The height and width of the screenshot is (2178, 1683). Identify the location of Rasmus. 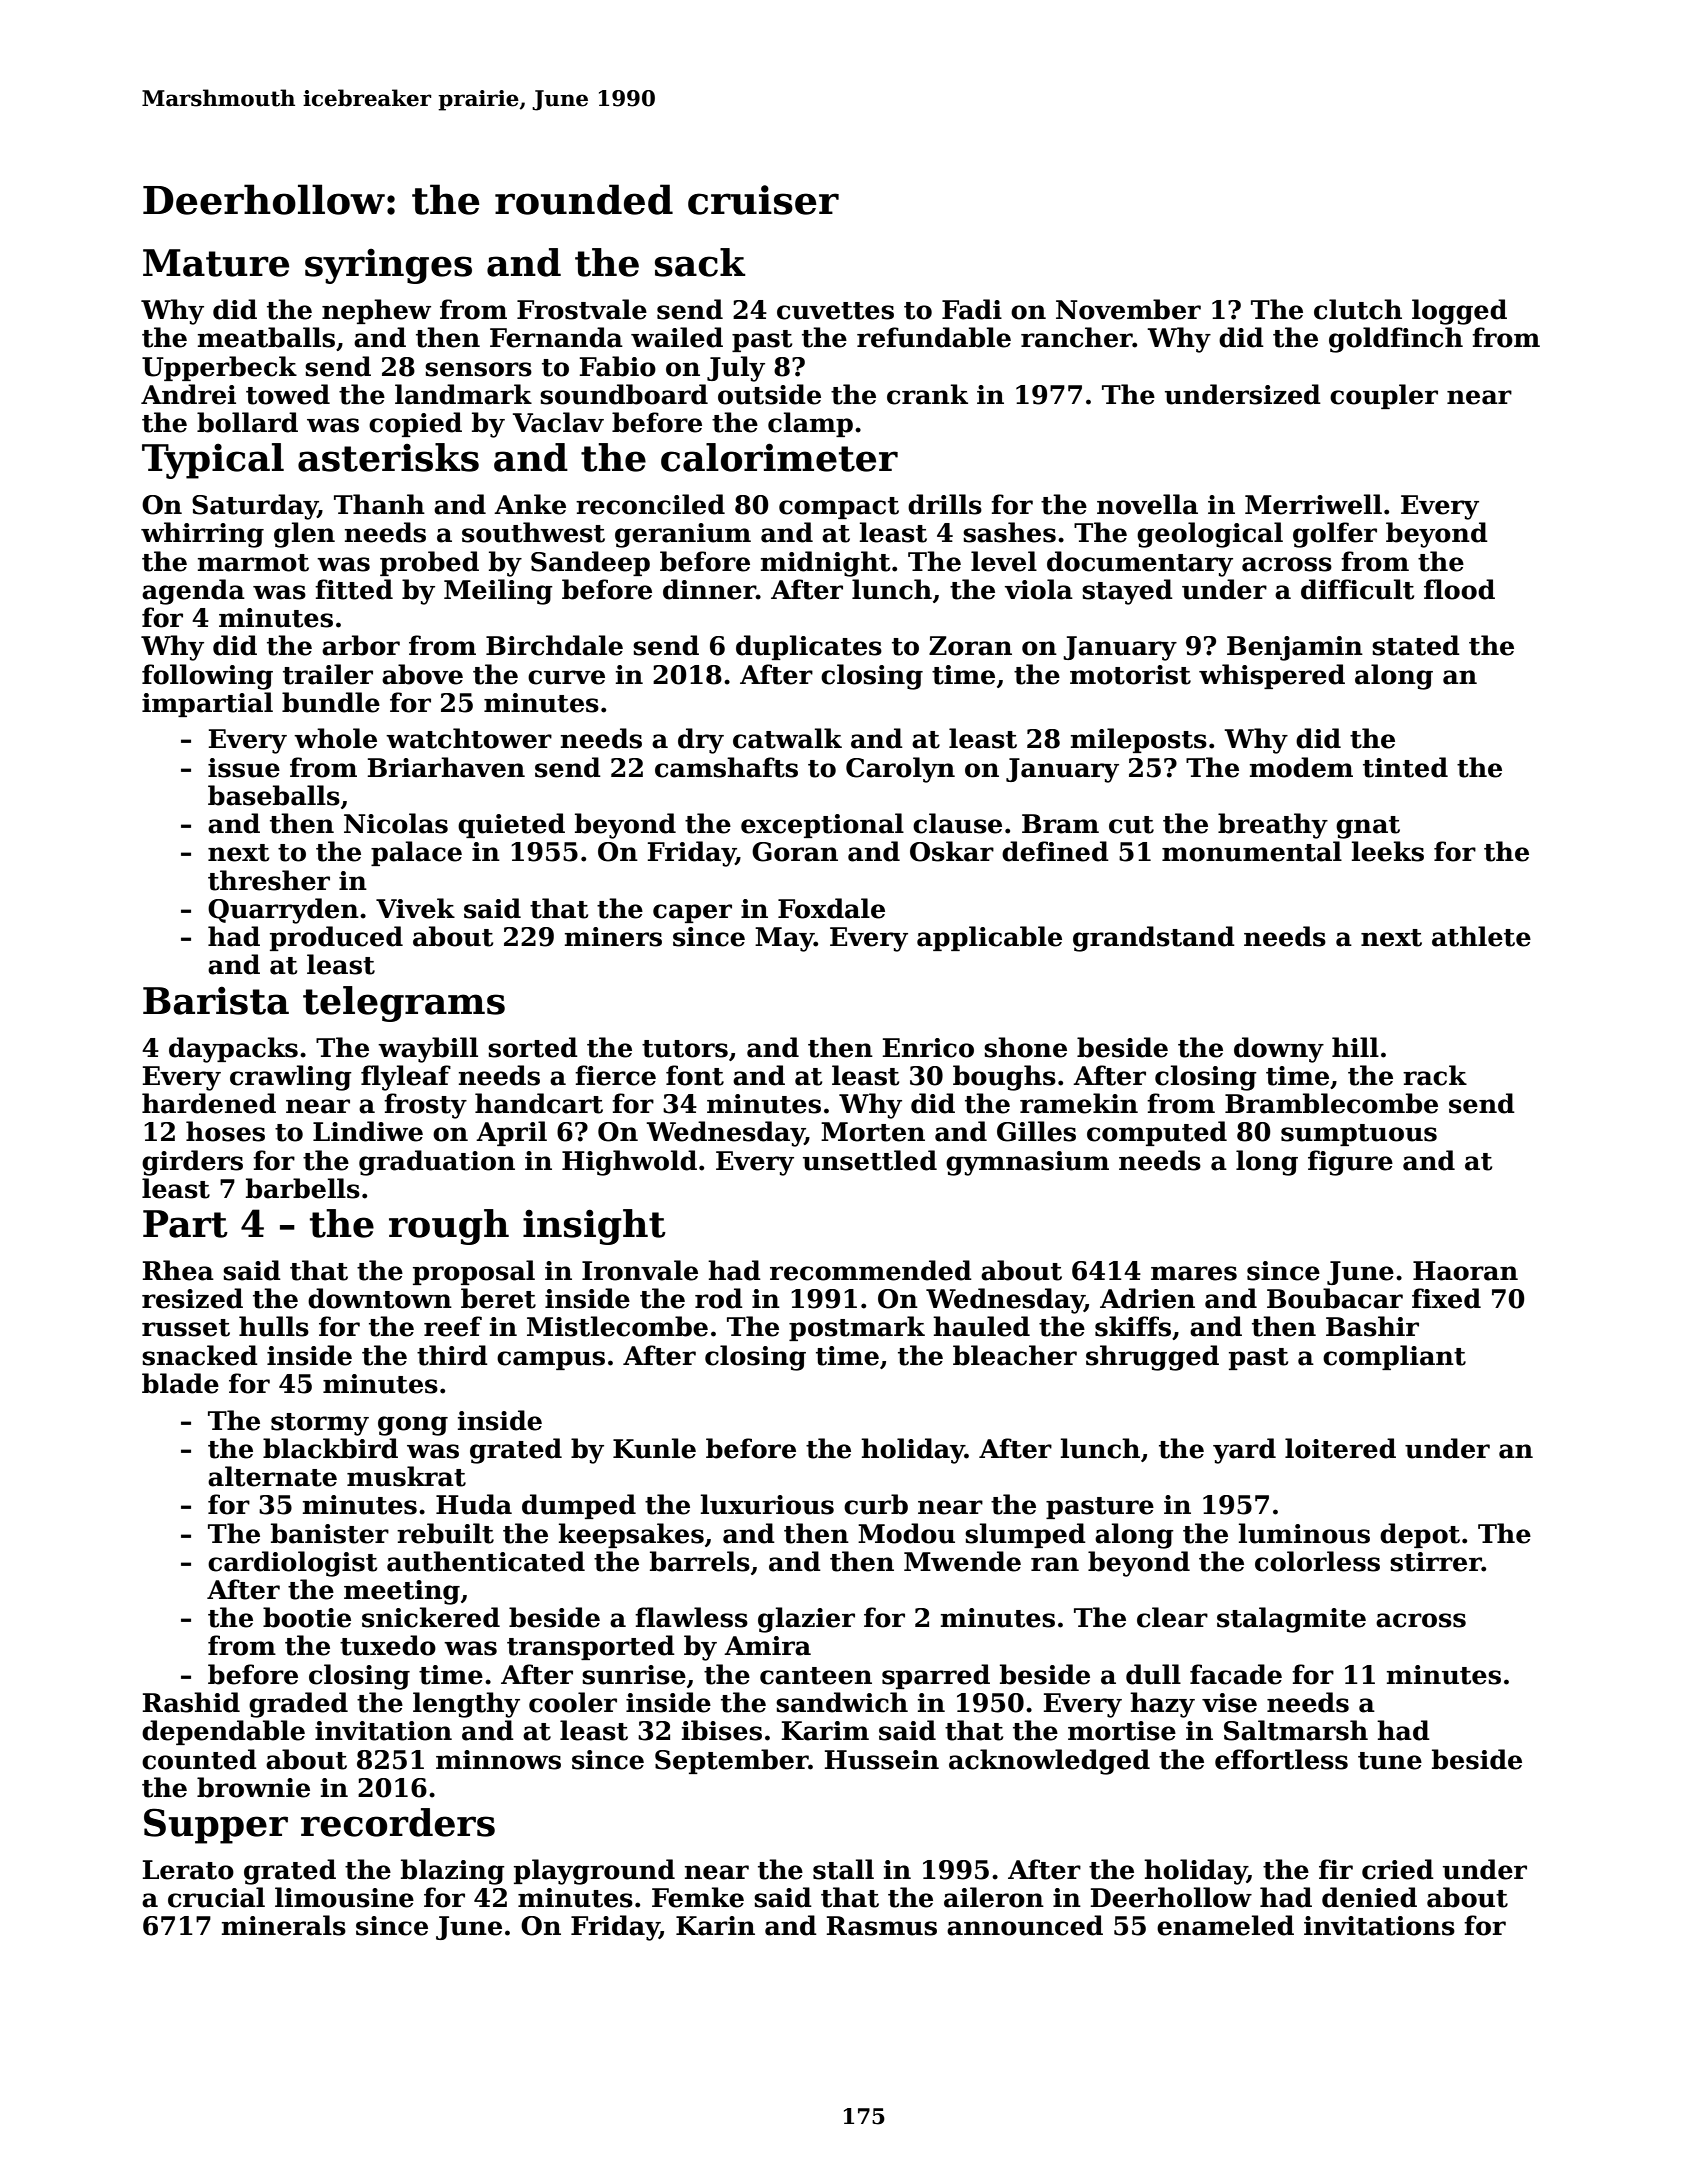
(882, 1926).
